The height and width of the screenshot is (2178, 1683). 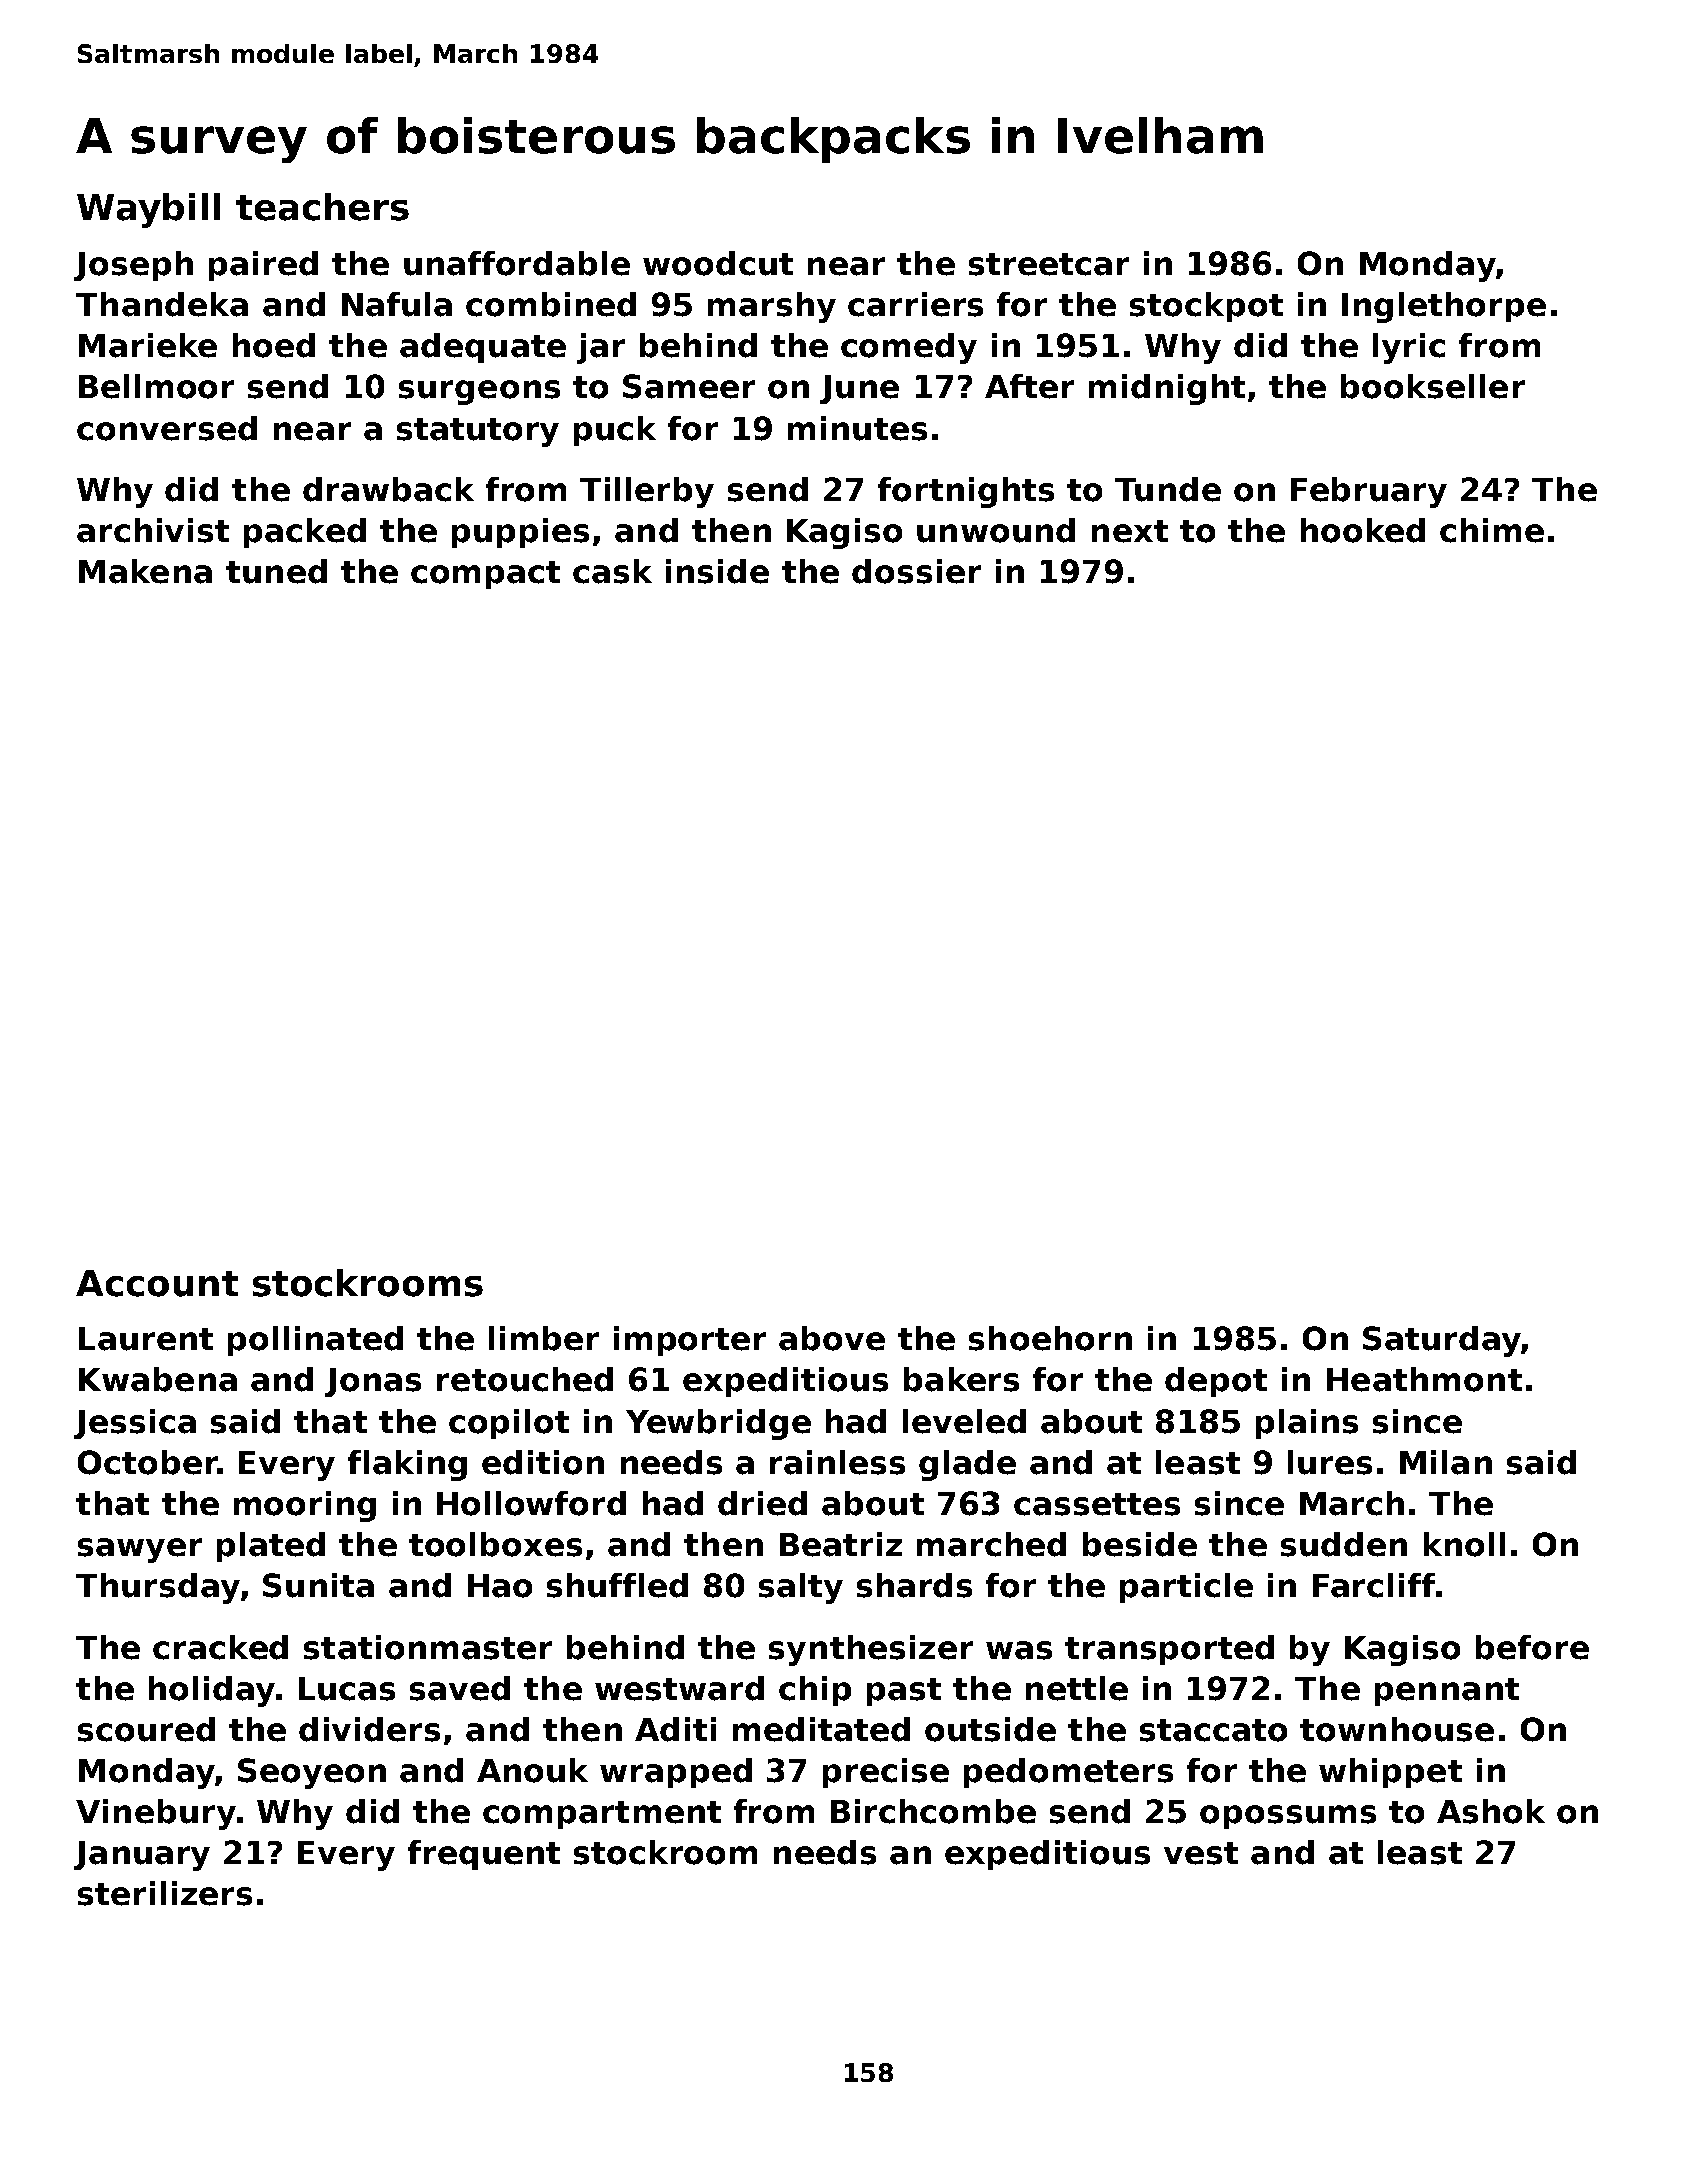 I want to click on unwound, so click(x=996, y=530).
